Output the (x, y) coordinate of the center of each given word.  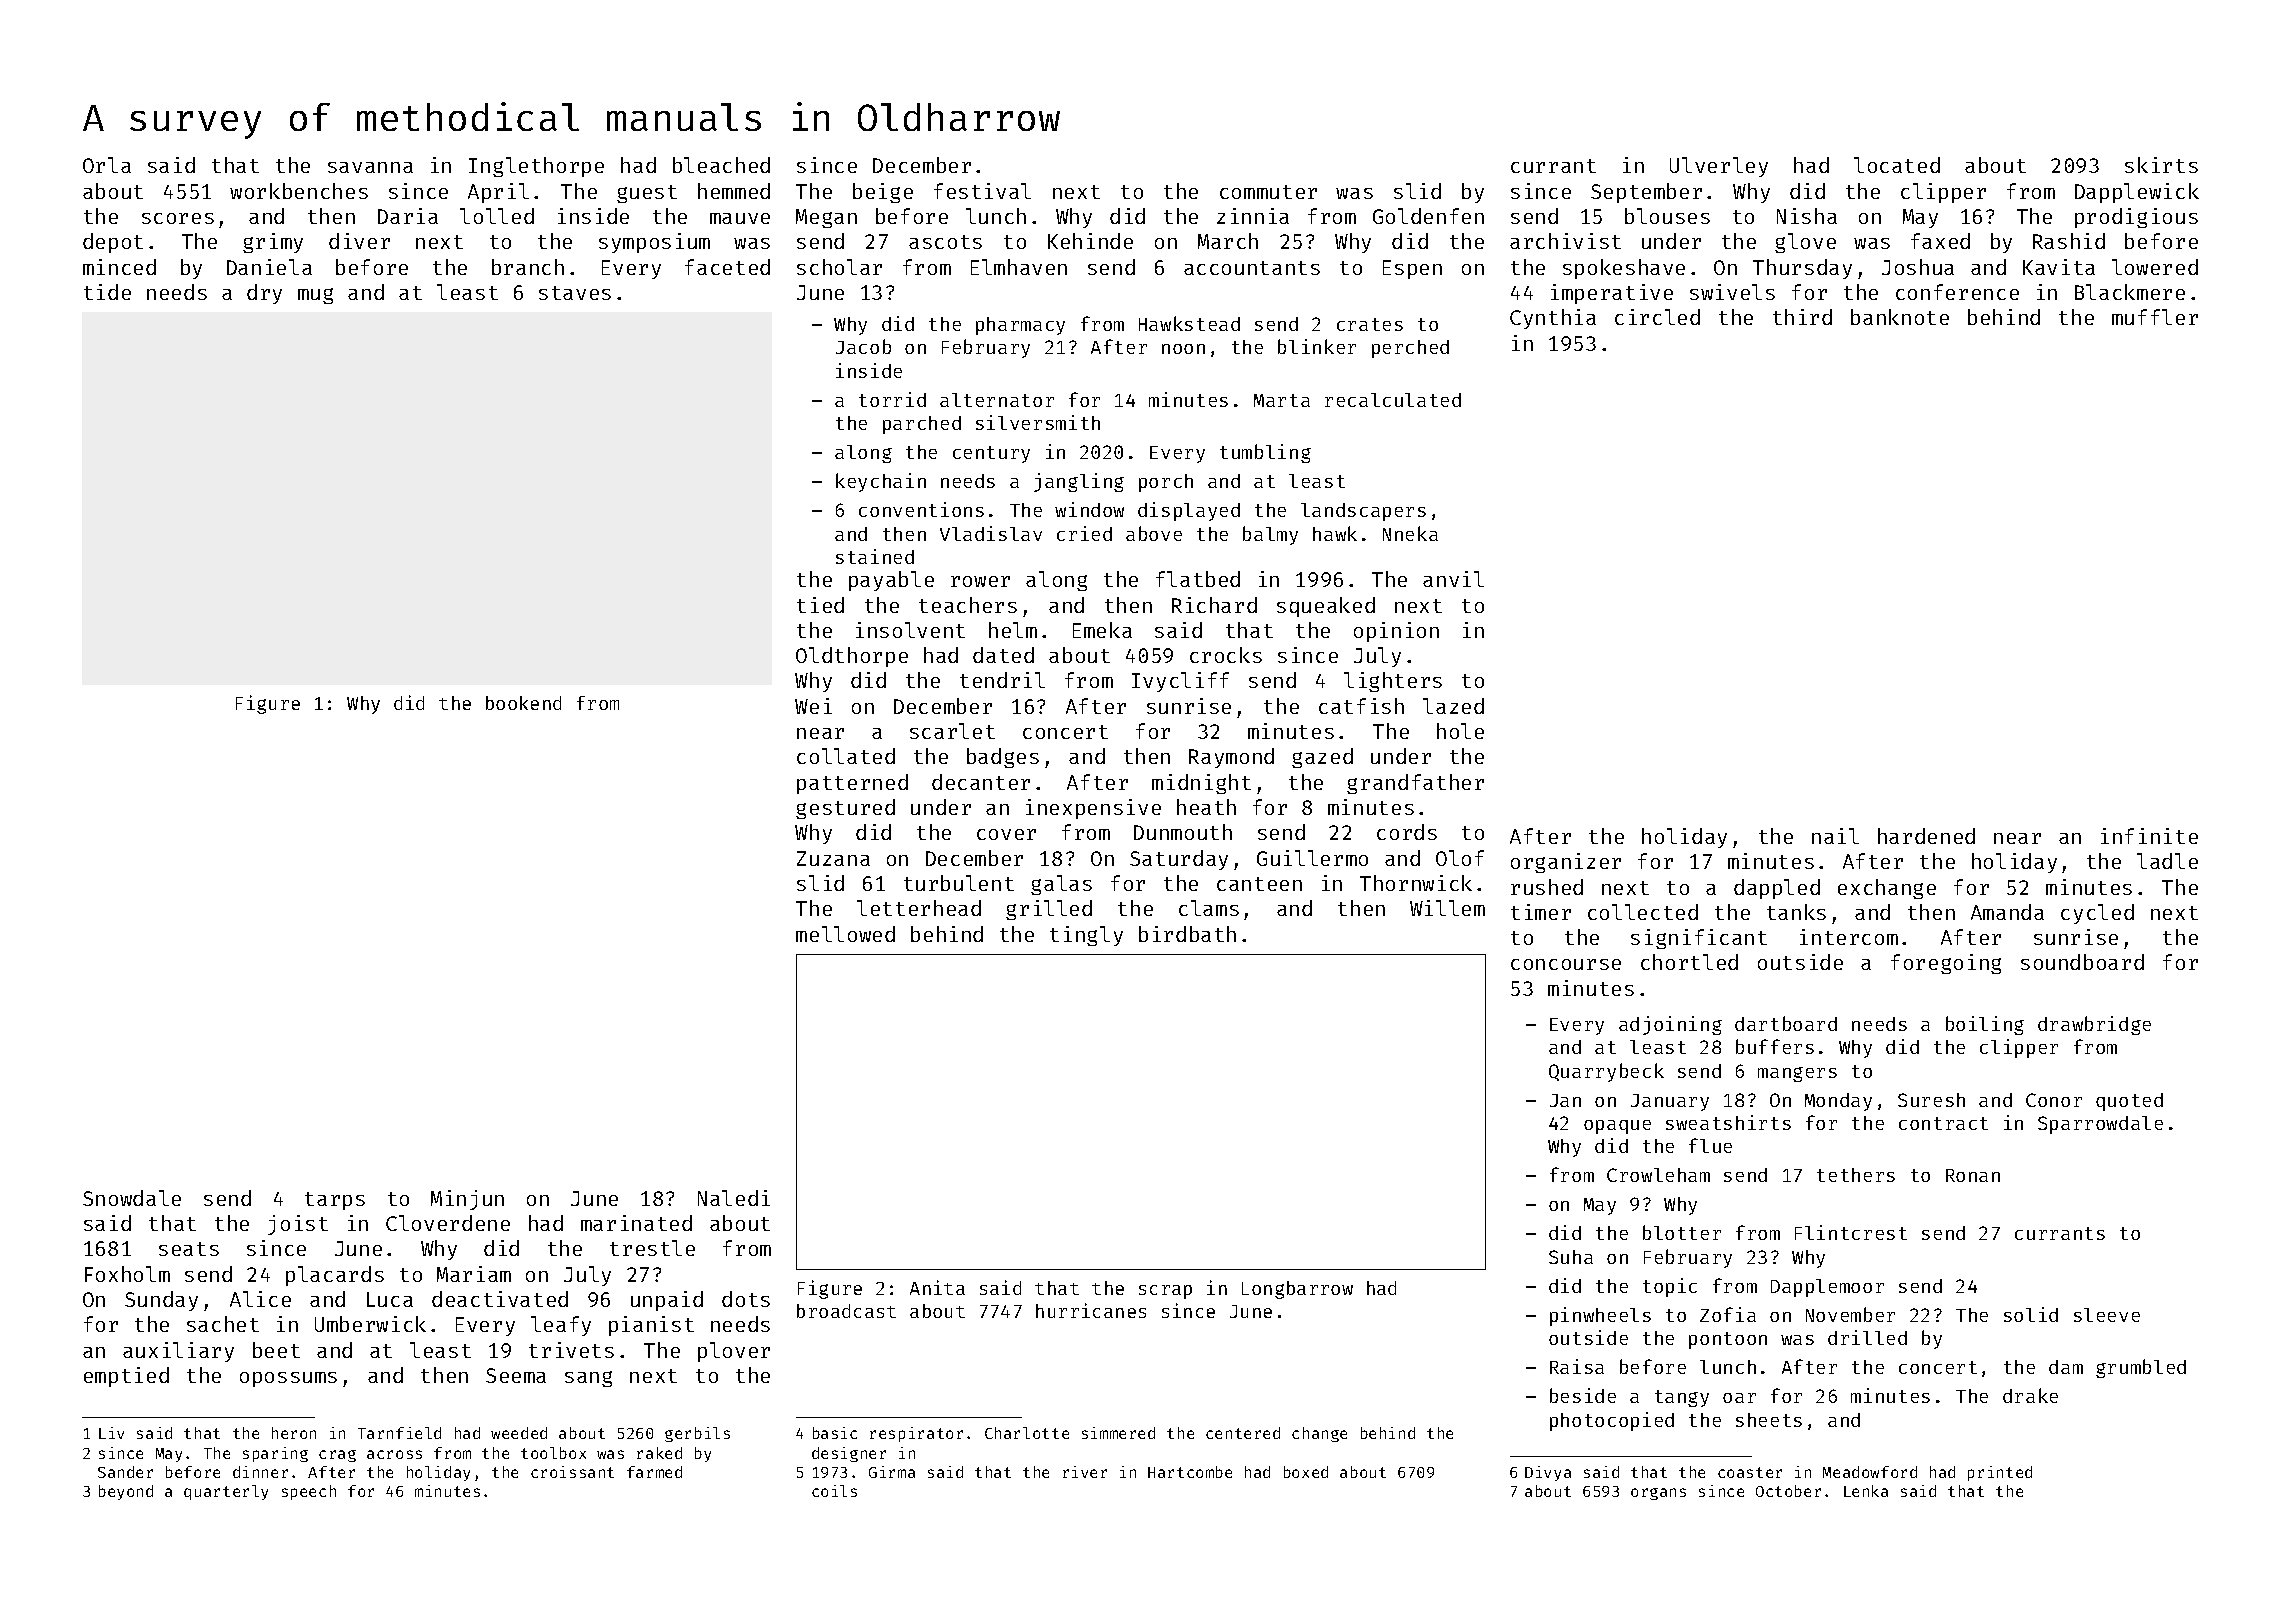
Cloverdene (448, 1223)
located (1897, 165)
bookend (523, 703)
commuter (1268, 192)
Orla (107, 165)
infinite (2149, 836)
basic (835, 1433)
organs (1658, 1494)
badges (1003, 758)
